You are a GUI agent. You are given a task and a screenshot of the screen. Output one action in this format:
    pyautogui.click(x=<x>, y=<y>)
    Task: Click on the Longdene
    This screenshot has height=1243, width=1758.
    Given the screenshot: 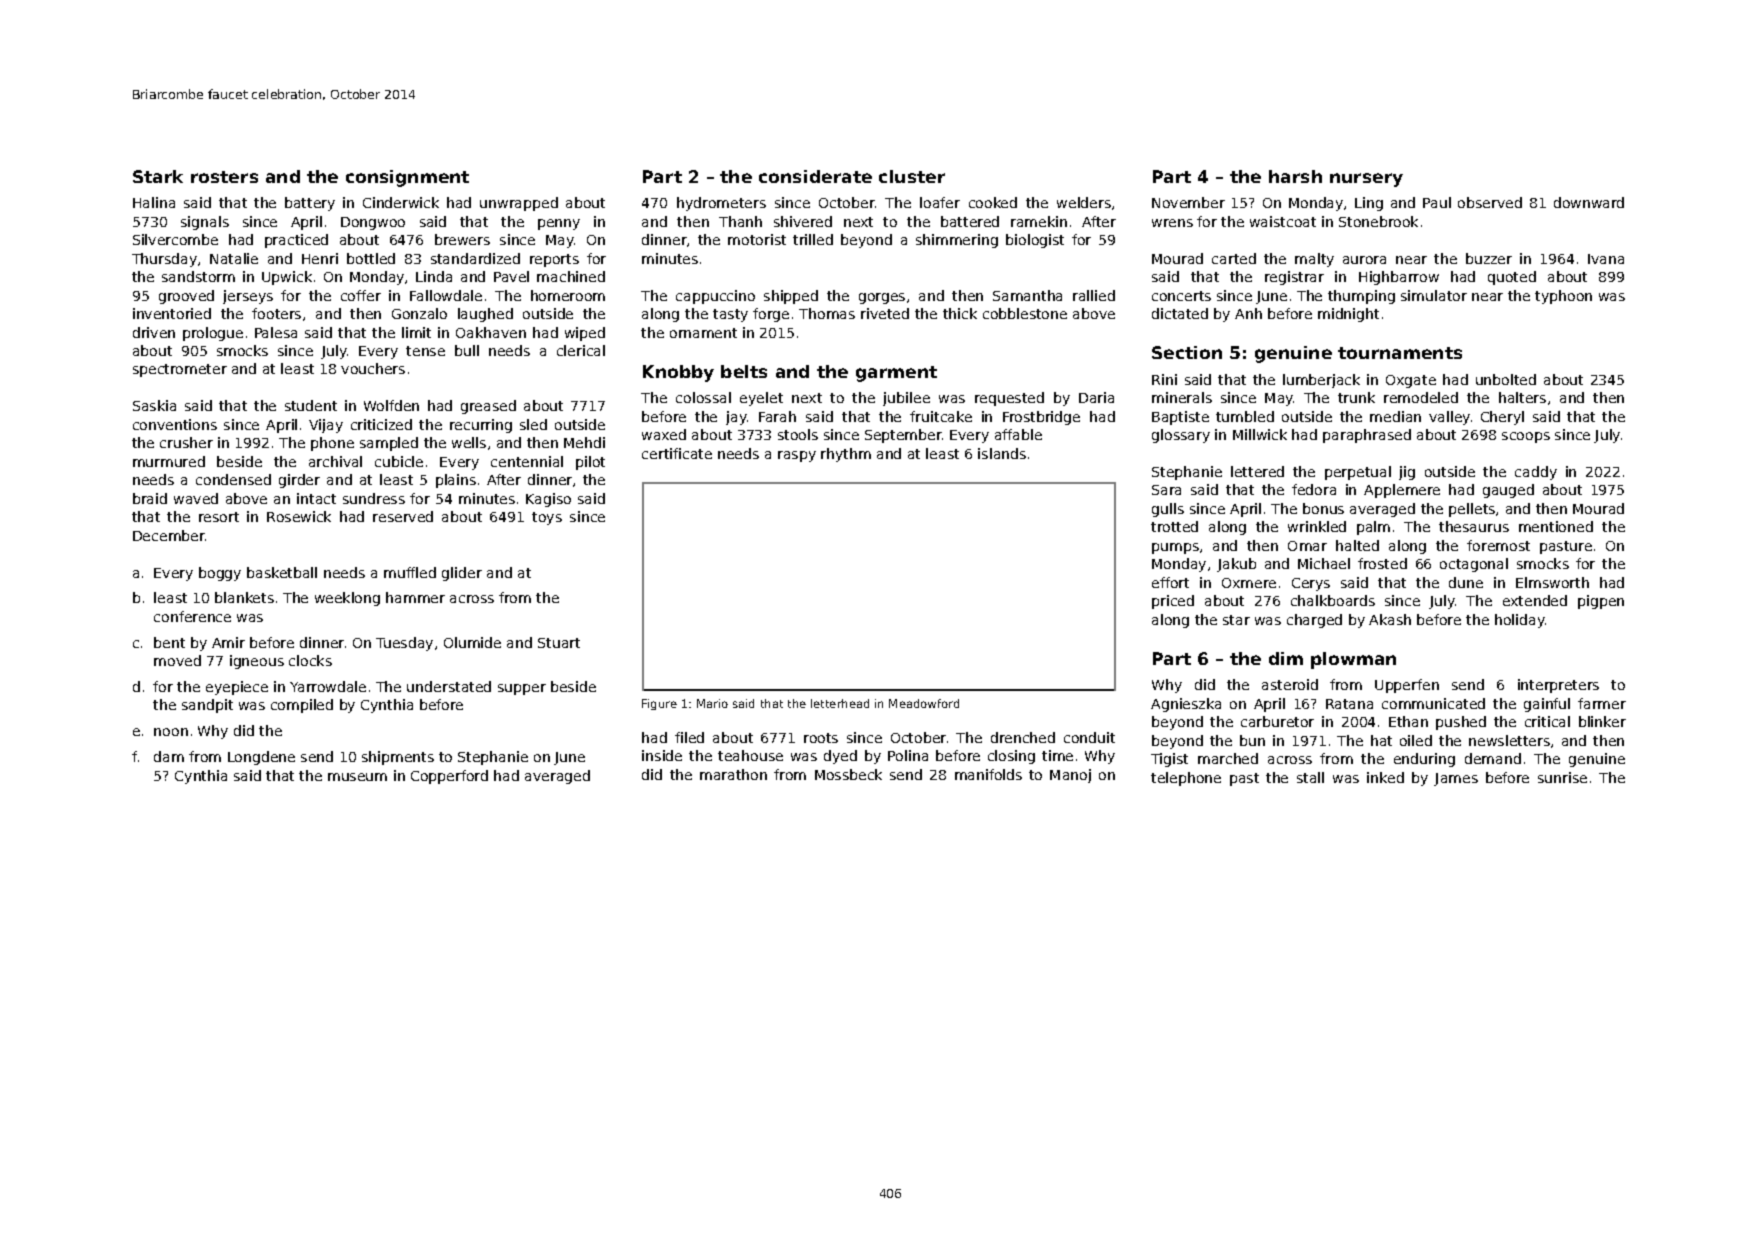 What is the action you would take?
    pyautogui.click(x=261, y=758)
